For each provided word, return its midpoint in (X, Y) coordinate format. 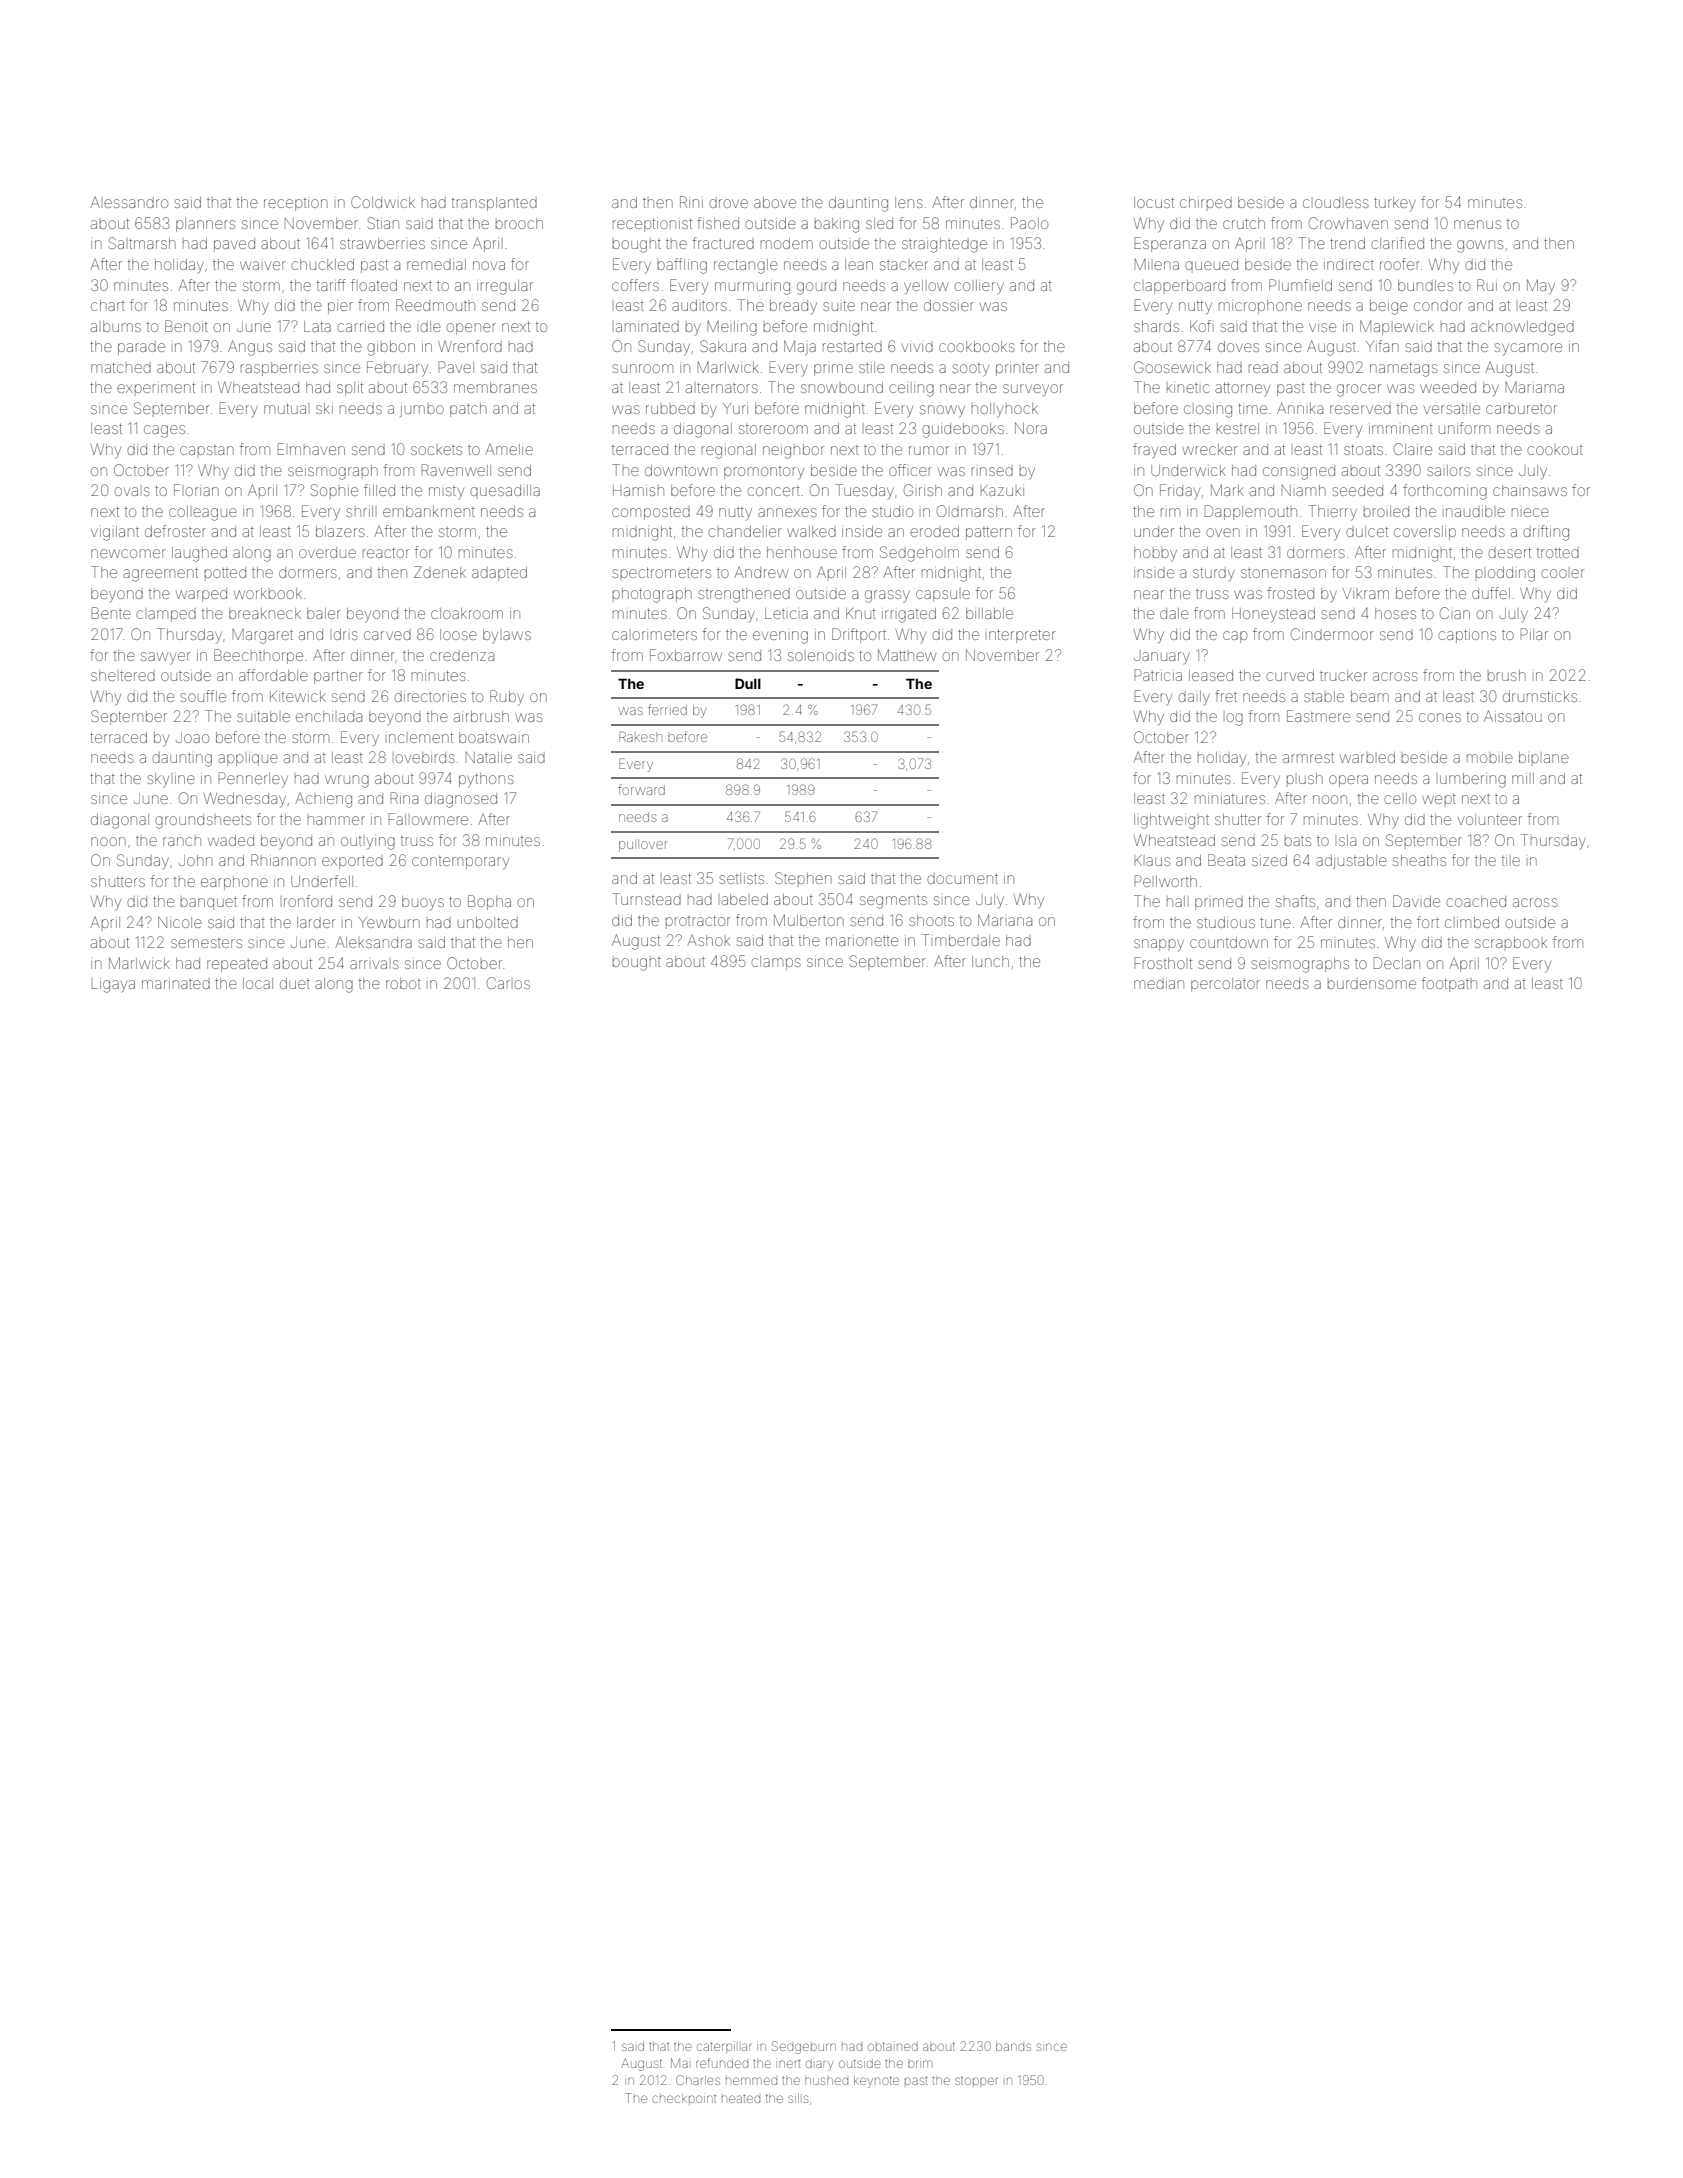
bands (1013, 2046)
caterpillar (724, 2047)
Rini (691, 202)
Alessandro (129, 202)
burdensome (1372, 983)
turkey (1395, 204)
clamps (776, 963)
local (258, 983)
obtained (893, 2046)
